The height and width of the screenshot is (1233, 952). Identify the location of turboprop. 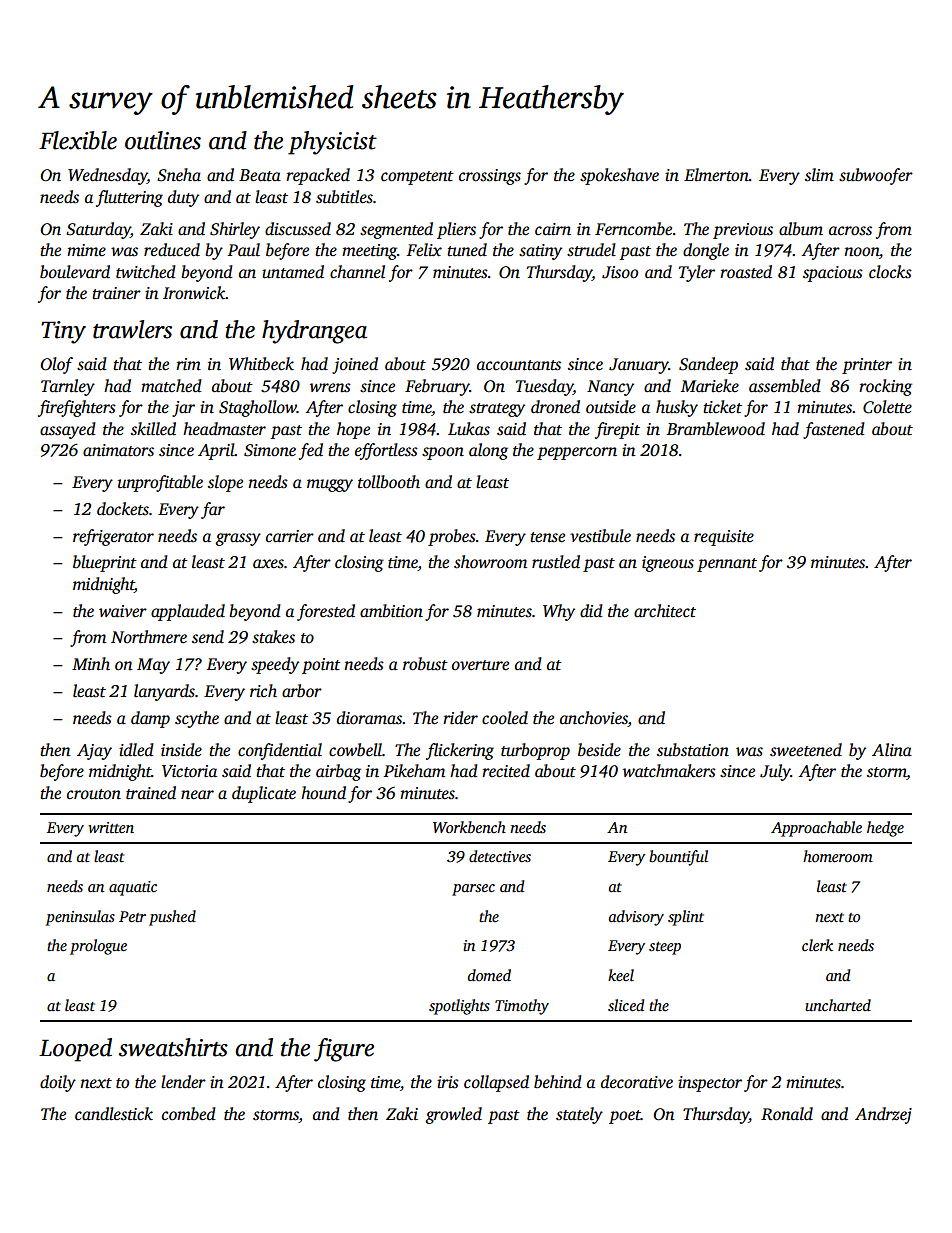
(535, 751).
